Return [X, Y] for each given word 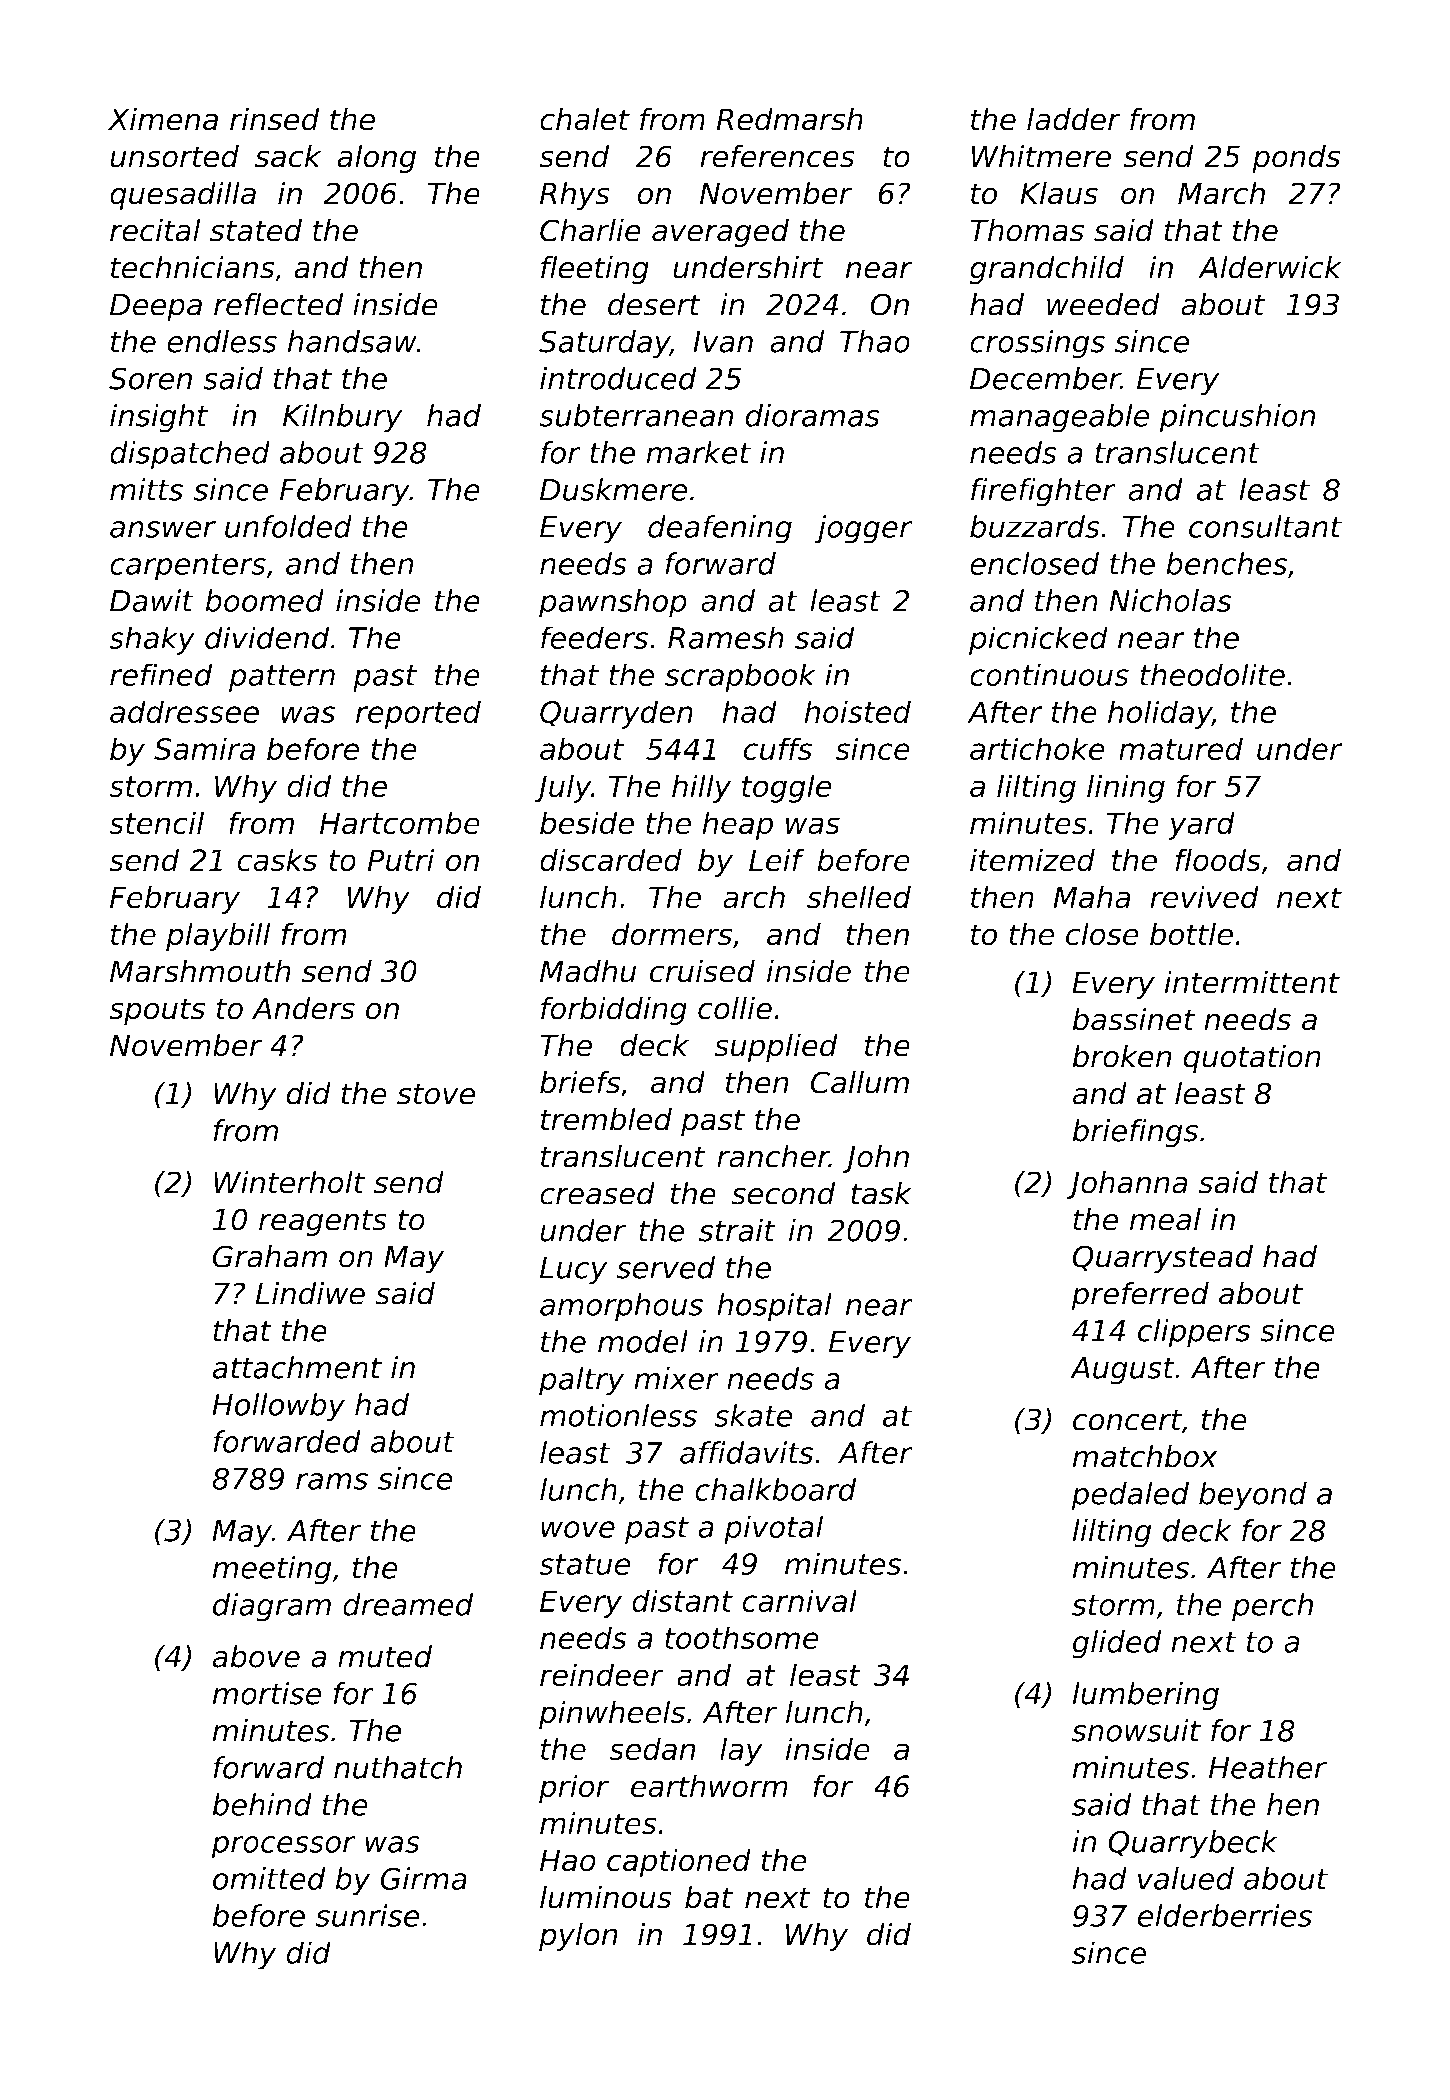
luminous [606, 1897]
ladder [1074, 119]
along [376, 158]
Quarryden [616, 714]
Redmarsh [789, 119]
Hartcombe [400, 823]
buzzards [1035, 526]
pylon [578, 1936]
